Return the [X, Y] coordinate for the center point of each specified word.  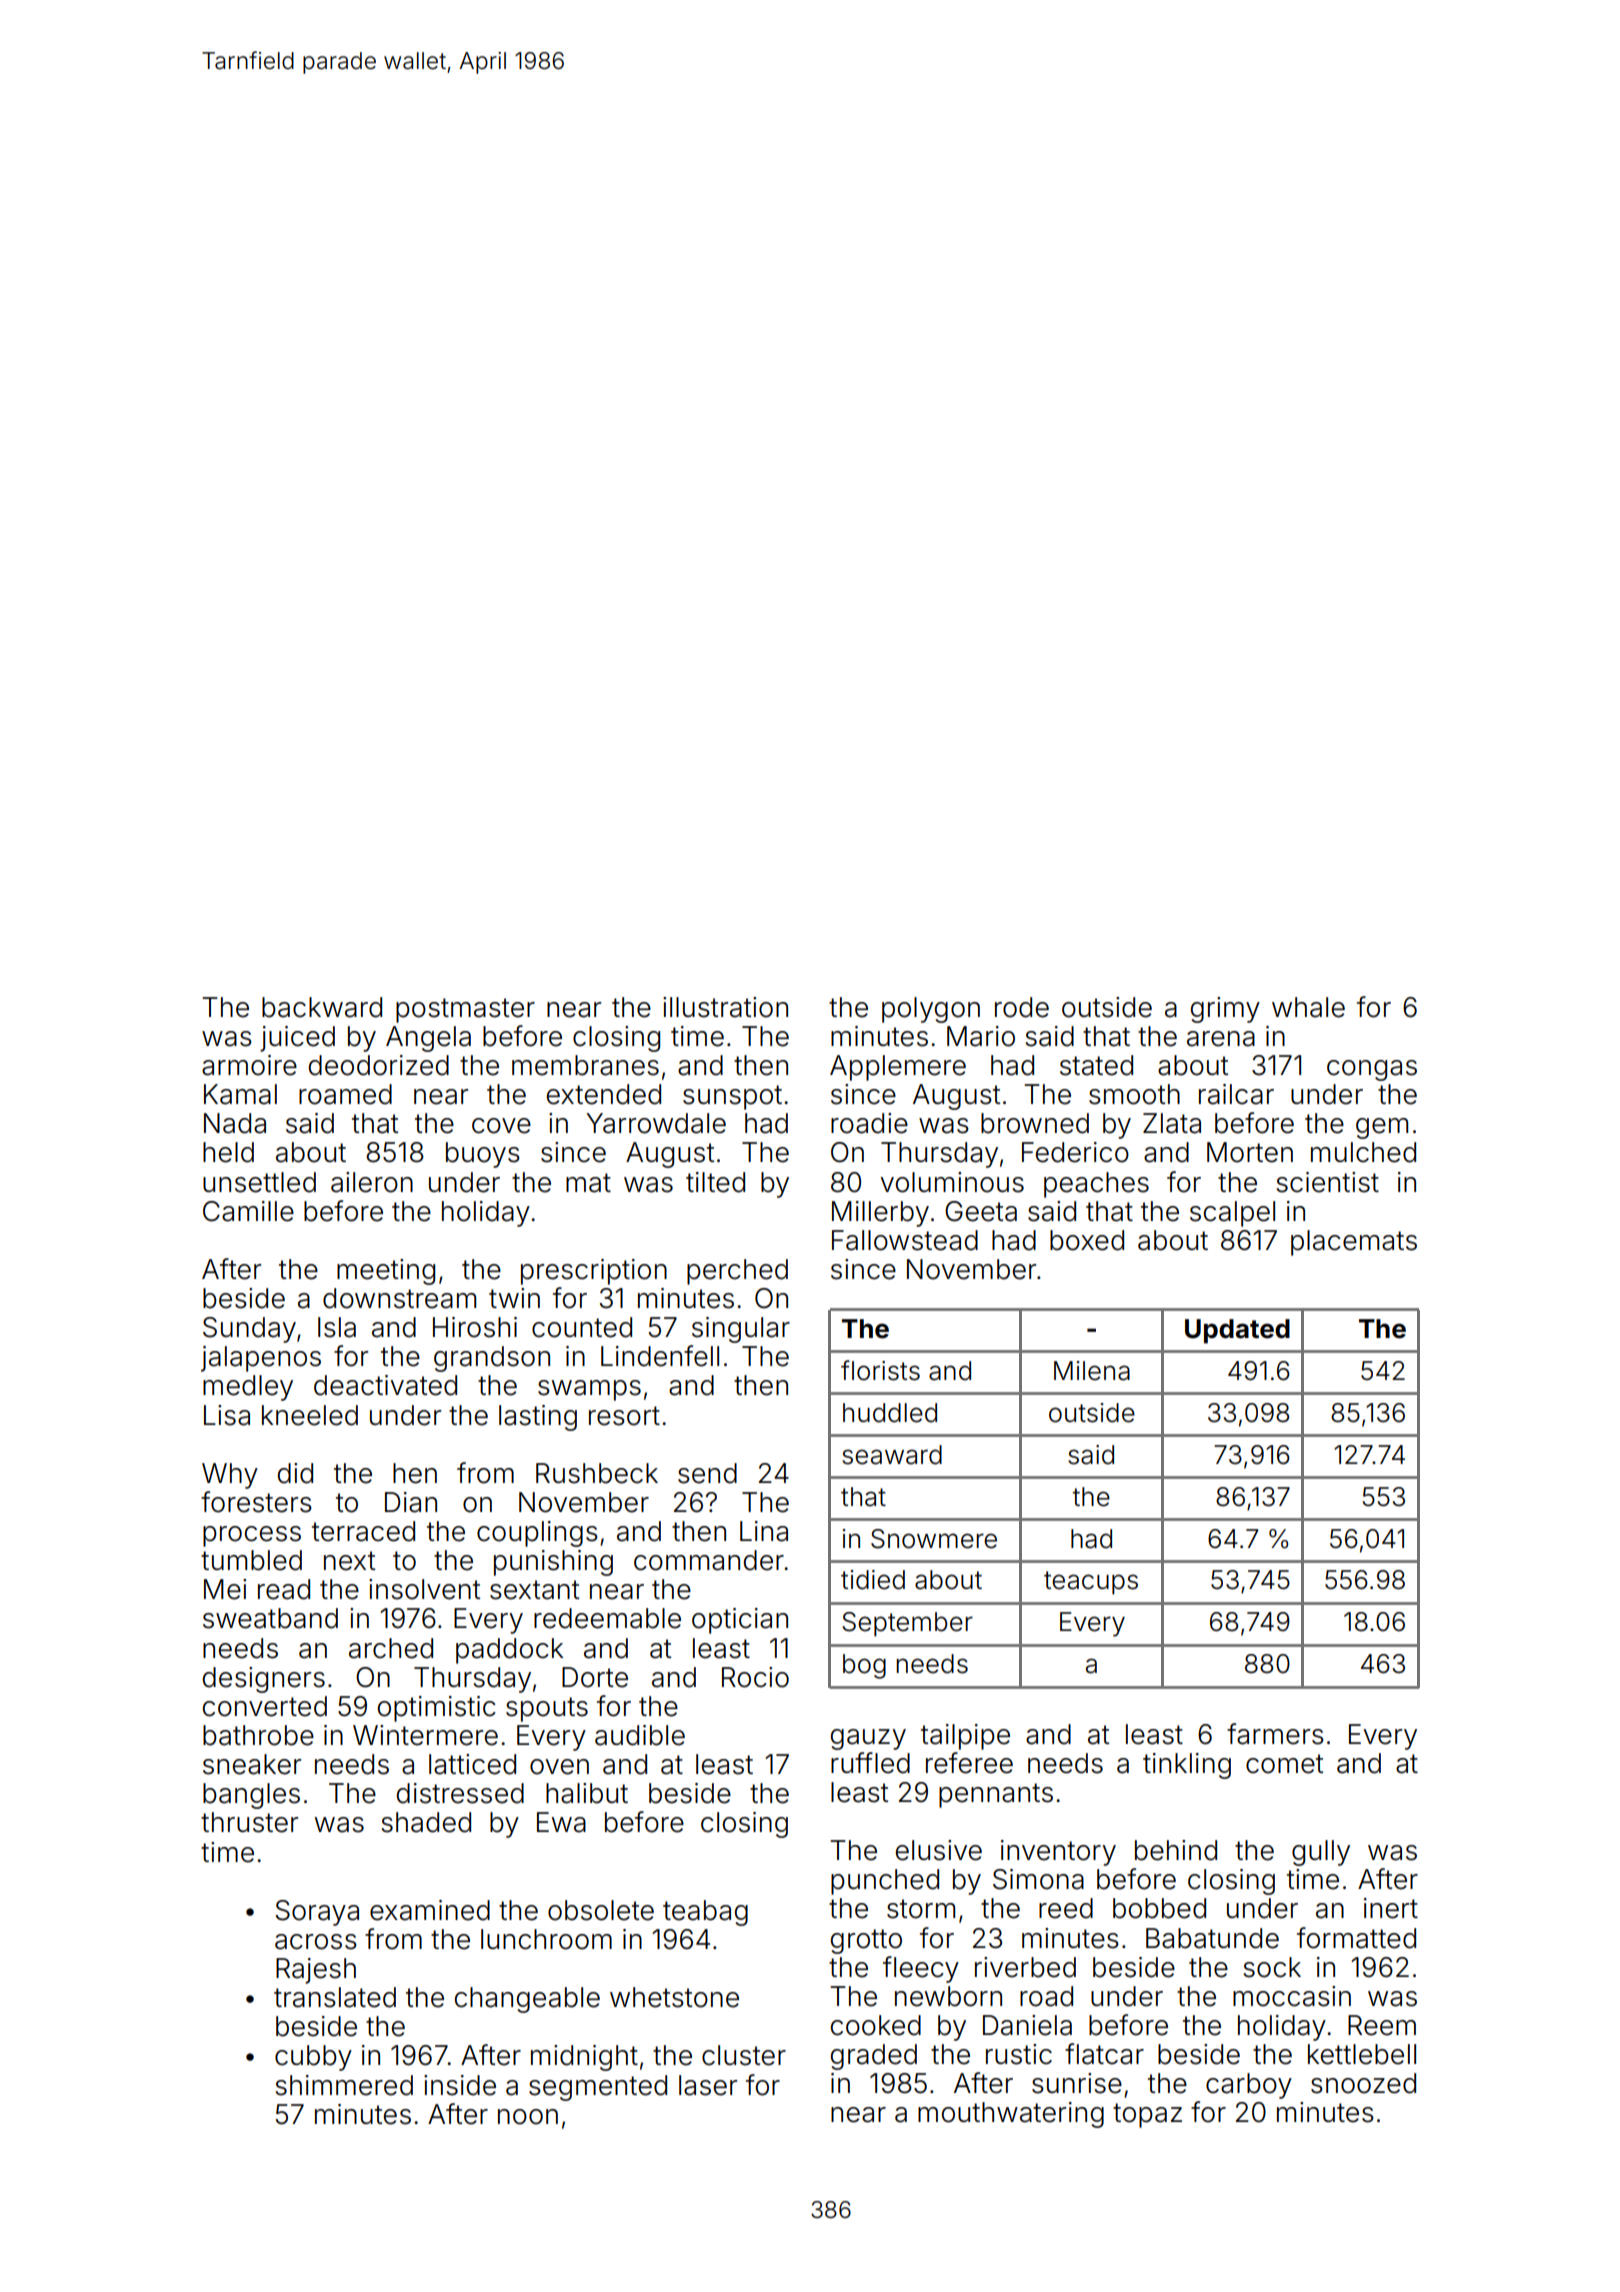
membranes [585, 1065]
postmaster [465, 1010]
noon [528, 2117]
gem [1382, 1128]
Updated [1237, 1331]
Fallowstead [905, 1240]
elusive [939, 1850]
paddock [509, 1651]
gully [1321, 1853]
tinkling [1187, 1766]
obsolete [601, 1910]
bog [864, 1666]
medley [248, 1388]
